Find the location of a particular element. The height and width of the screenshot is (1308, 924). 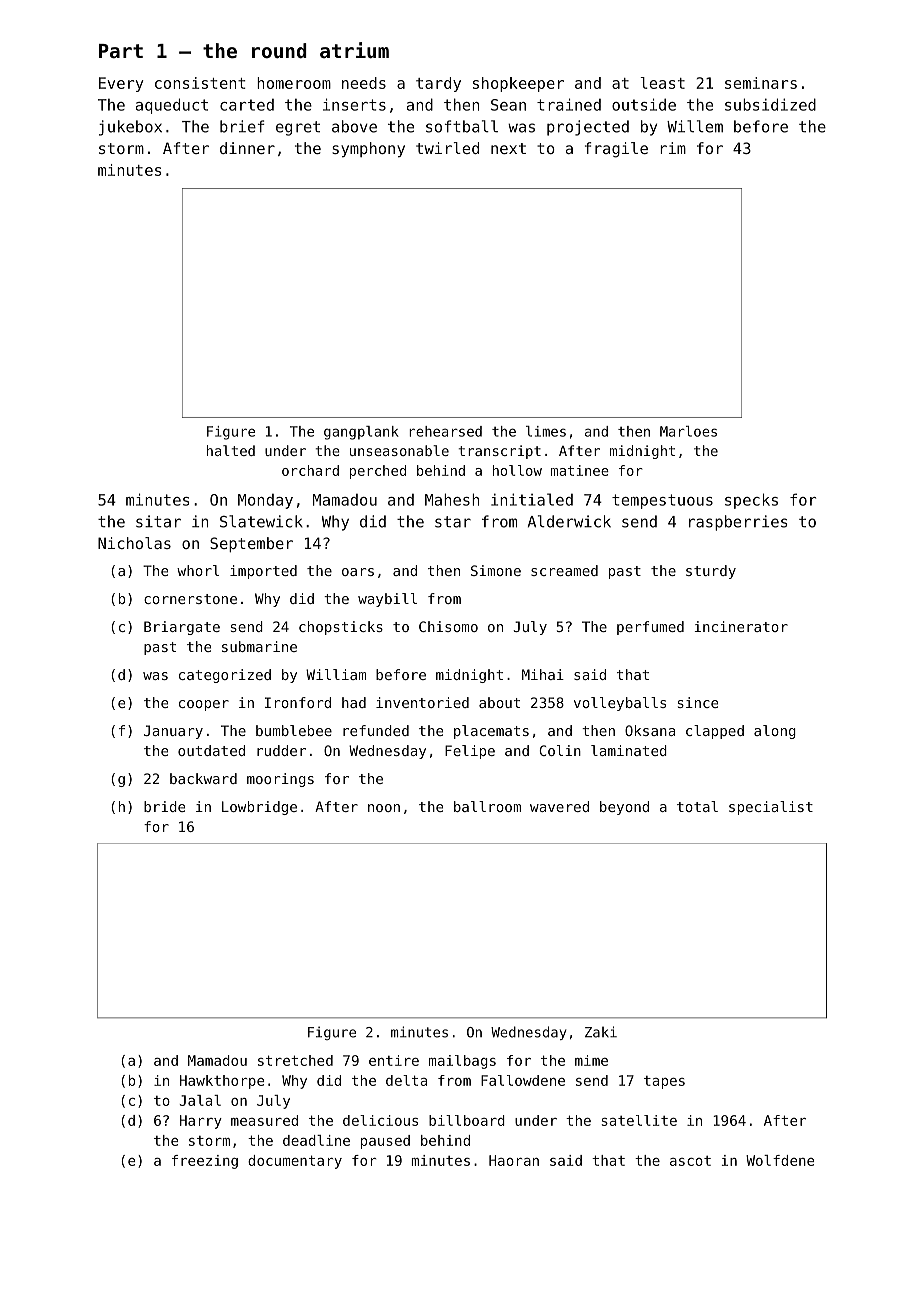

seminars is located at coordinates (761, 83).
